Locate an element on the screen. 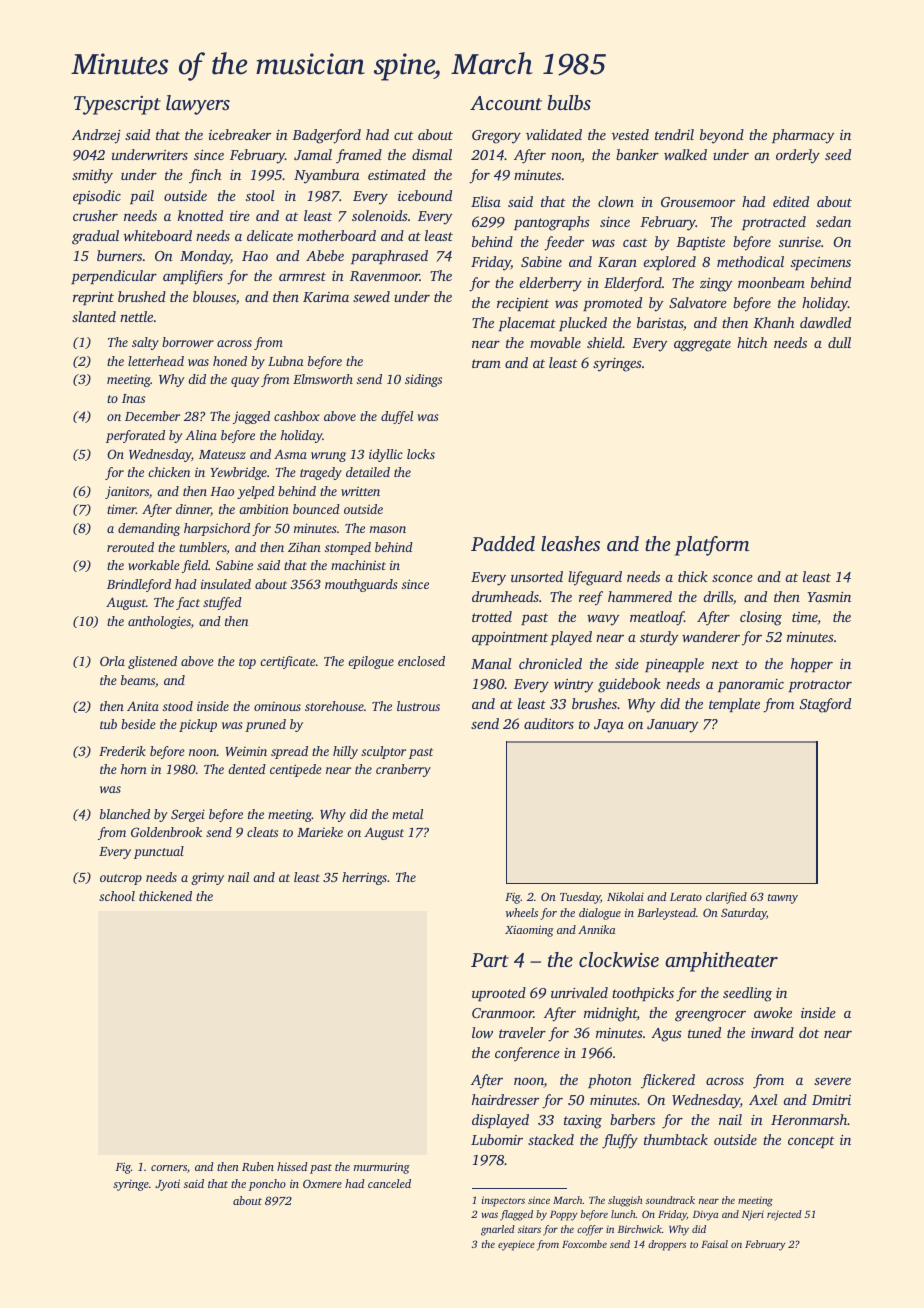 The width and height of the screenshot is (924, 1308). Jyoti is located at coordinates (167, 1185).
